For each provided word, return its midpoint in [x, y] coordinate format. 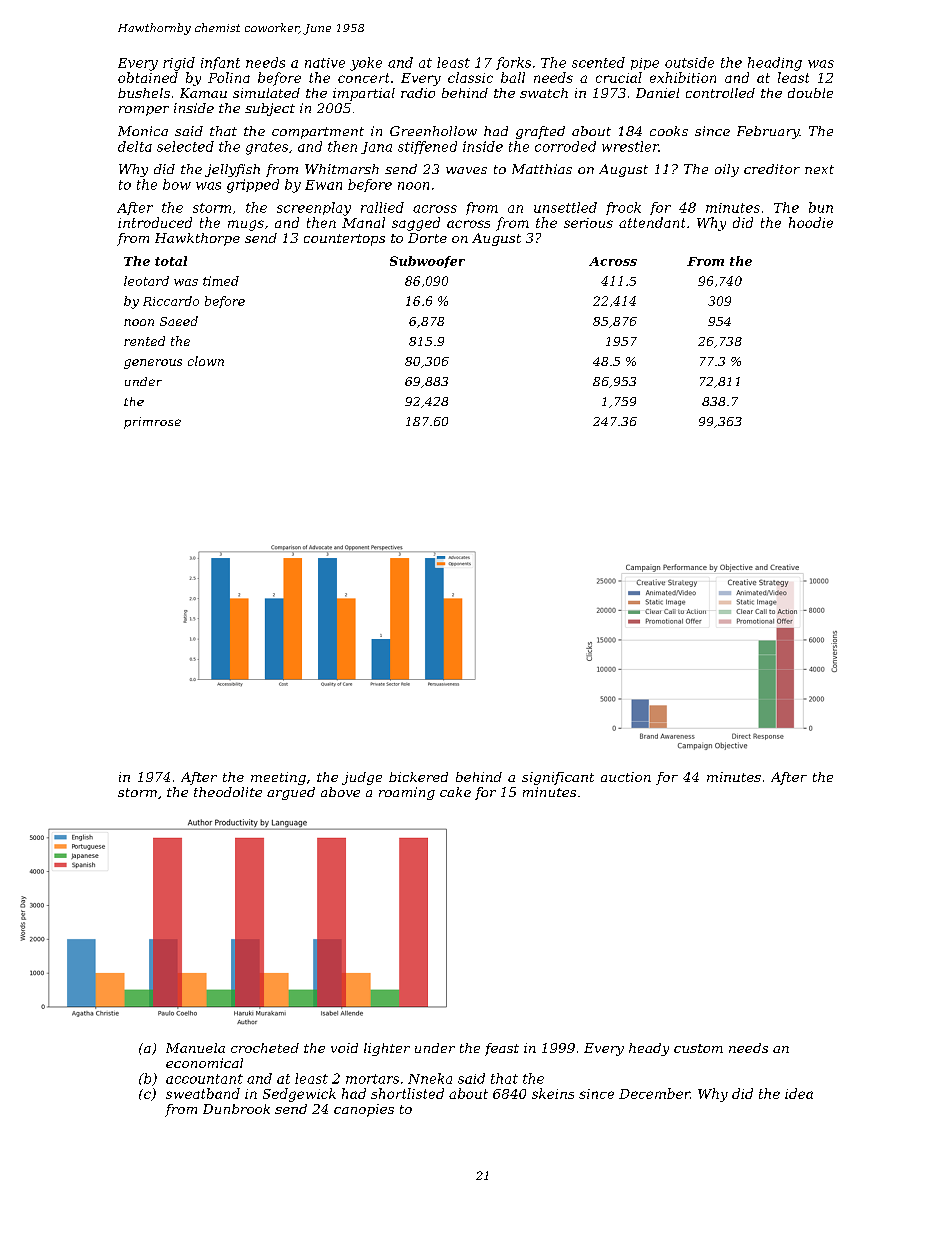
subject [270, 109]
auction [626, 777]
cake [455, 792]
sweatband [203, 1093]
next [819, 169]
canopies [364, 1110]
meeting [278, 778]
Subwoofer [427, 262]
